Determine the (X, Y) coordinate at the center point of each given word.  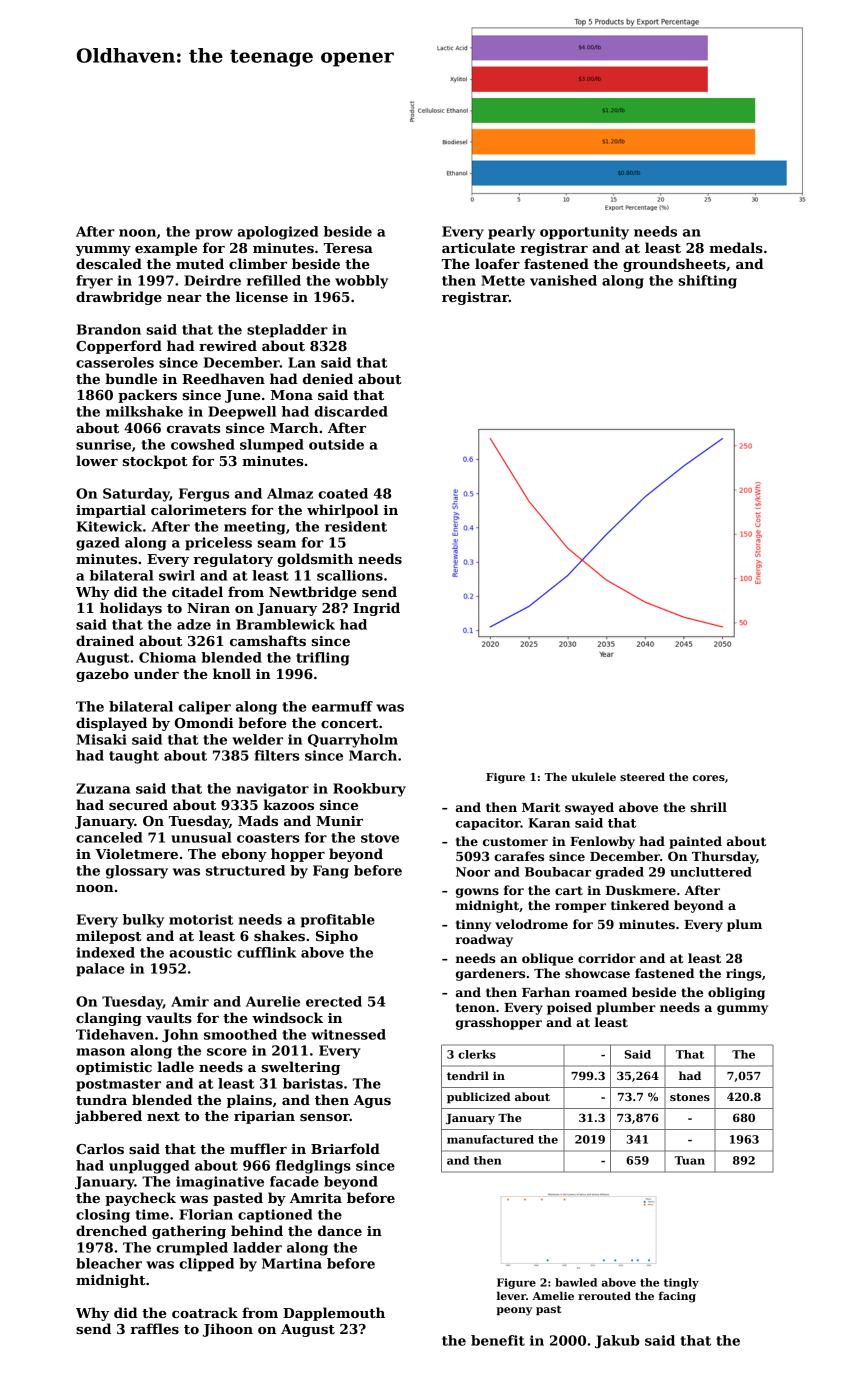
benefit (498, 1340)
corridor (607, 958)
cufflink (266, 952)
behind (257, 1230)
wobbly (361, 282)
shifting (707, 282)
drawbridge (119, 298)
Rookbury (369, 790)
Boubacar (558, 872)
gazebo (102, 675)
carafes (519, 856)
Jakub (617, 1342)
